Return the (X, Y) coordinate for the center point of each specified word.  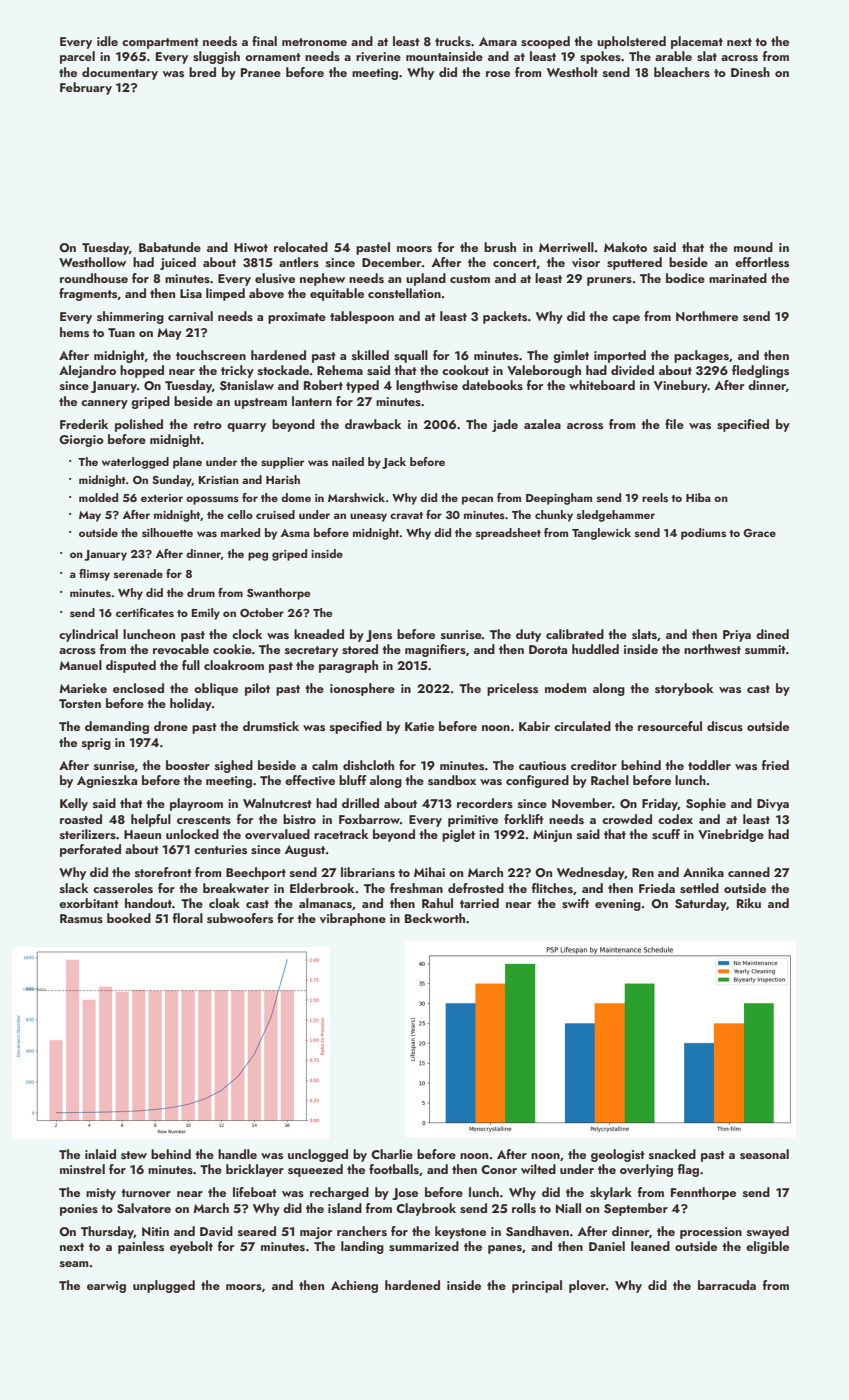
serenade (138, 573)
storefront (163, 872)
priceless (512, 689)
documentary (120, 73)
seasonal (764, 1154)
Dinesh (750, 72)
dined (772, 634)
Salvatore (144, 1208)
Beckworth (435, 918)
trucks (453, 41)
